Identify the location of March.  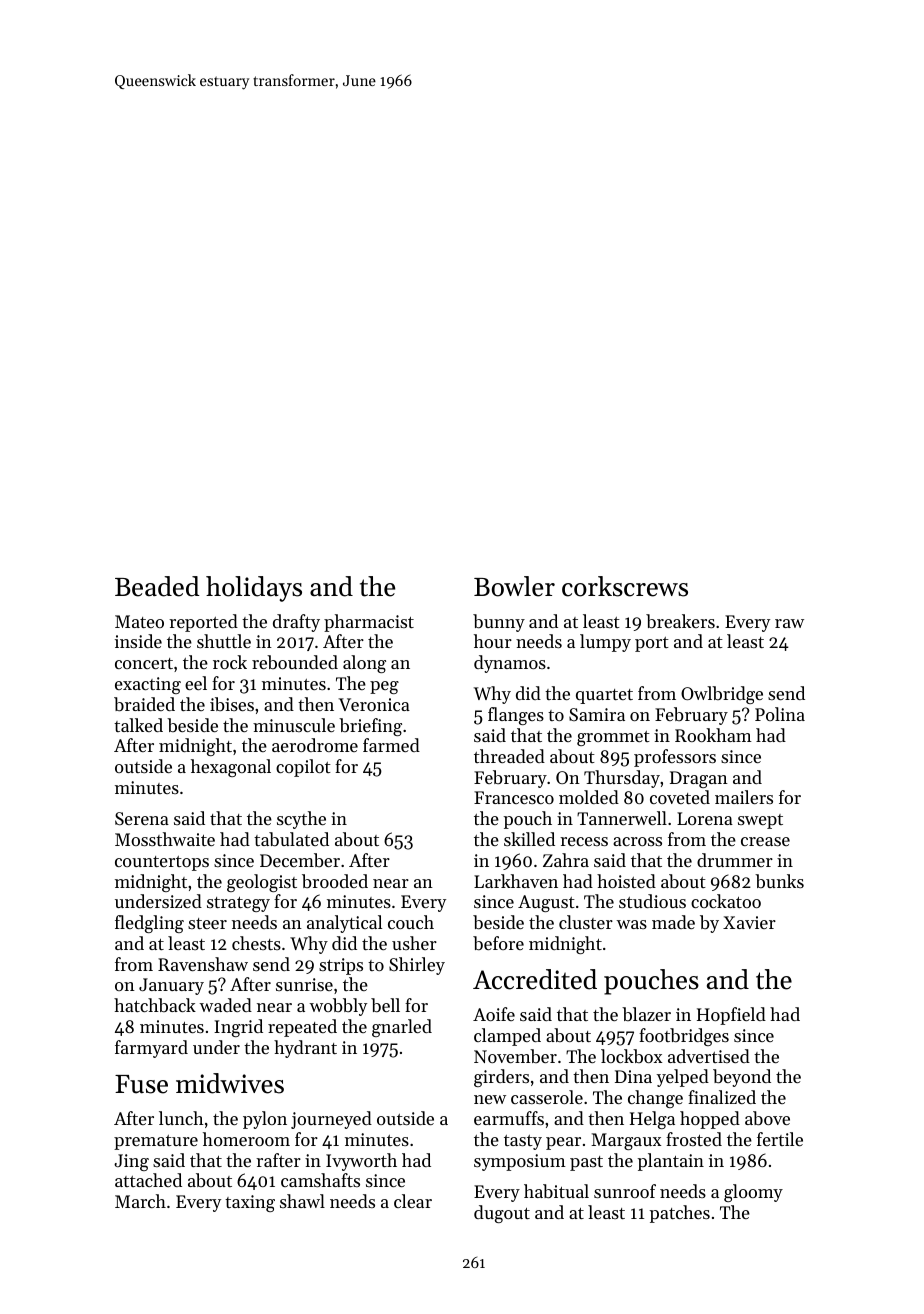
(140, 1201).
